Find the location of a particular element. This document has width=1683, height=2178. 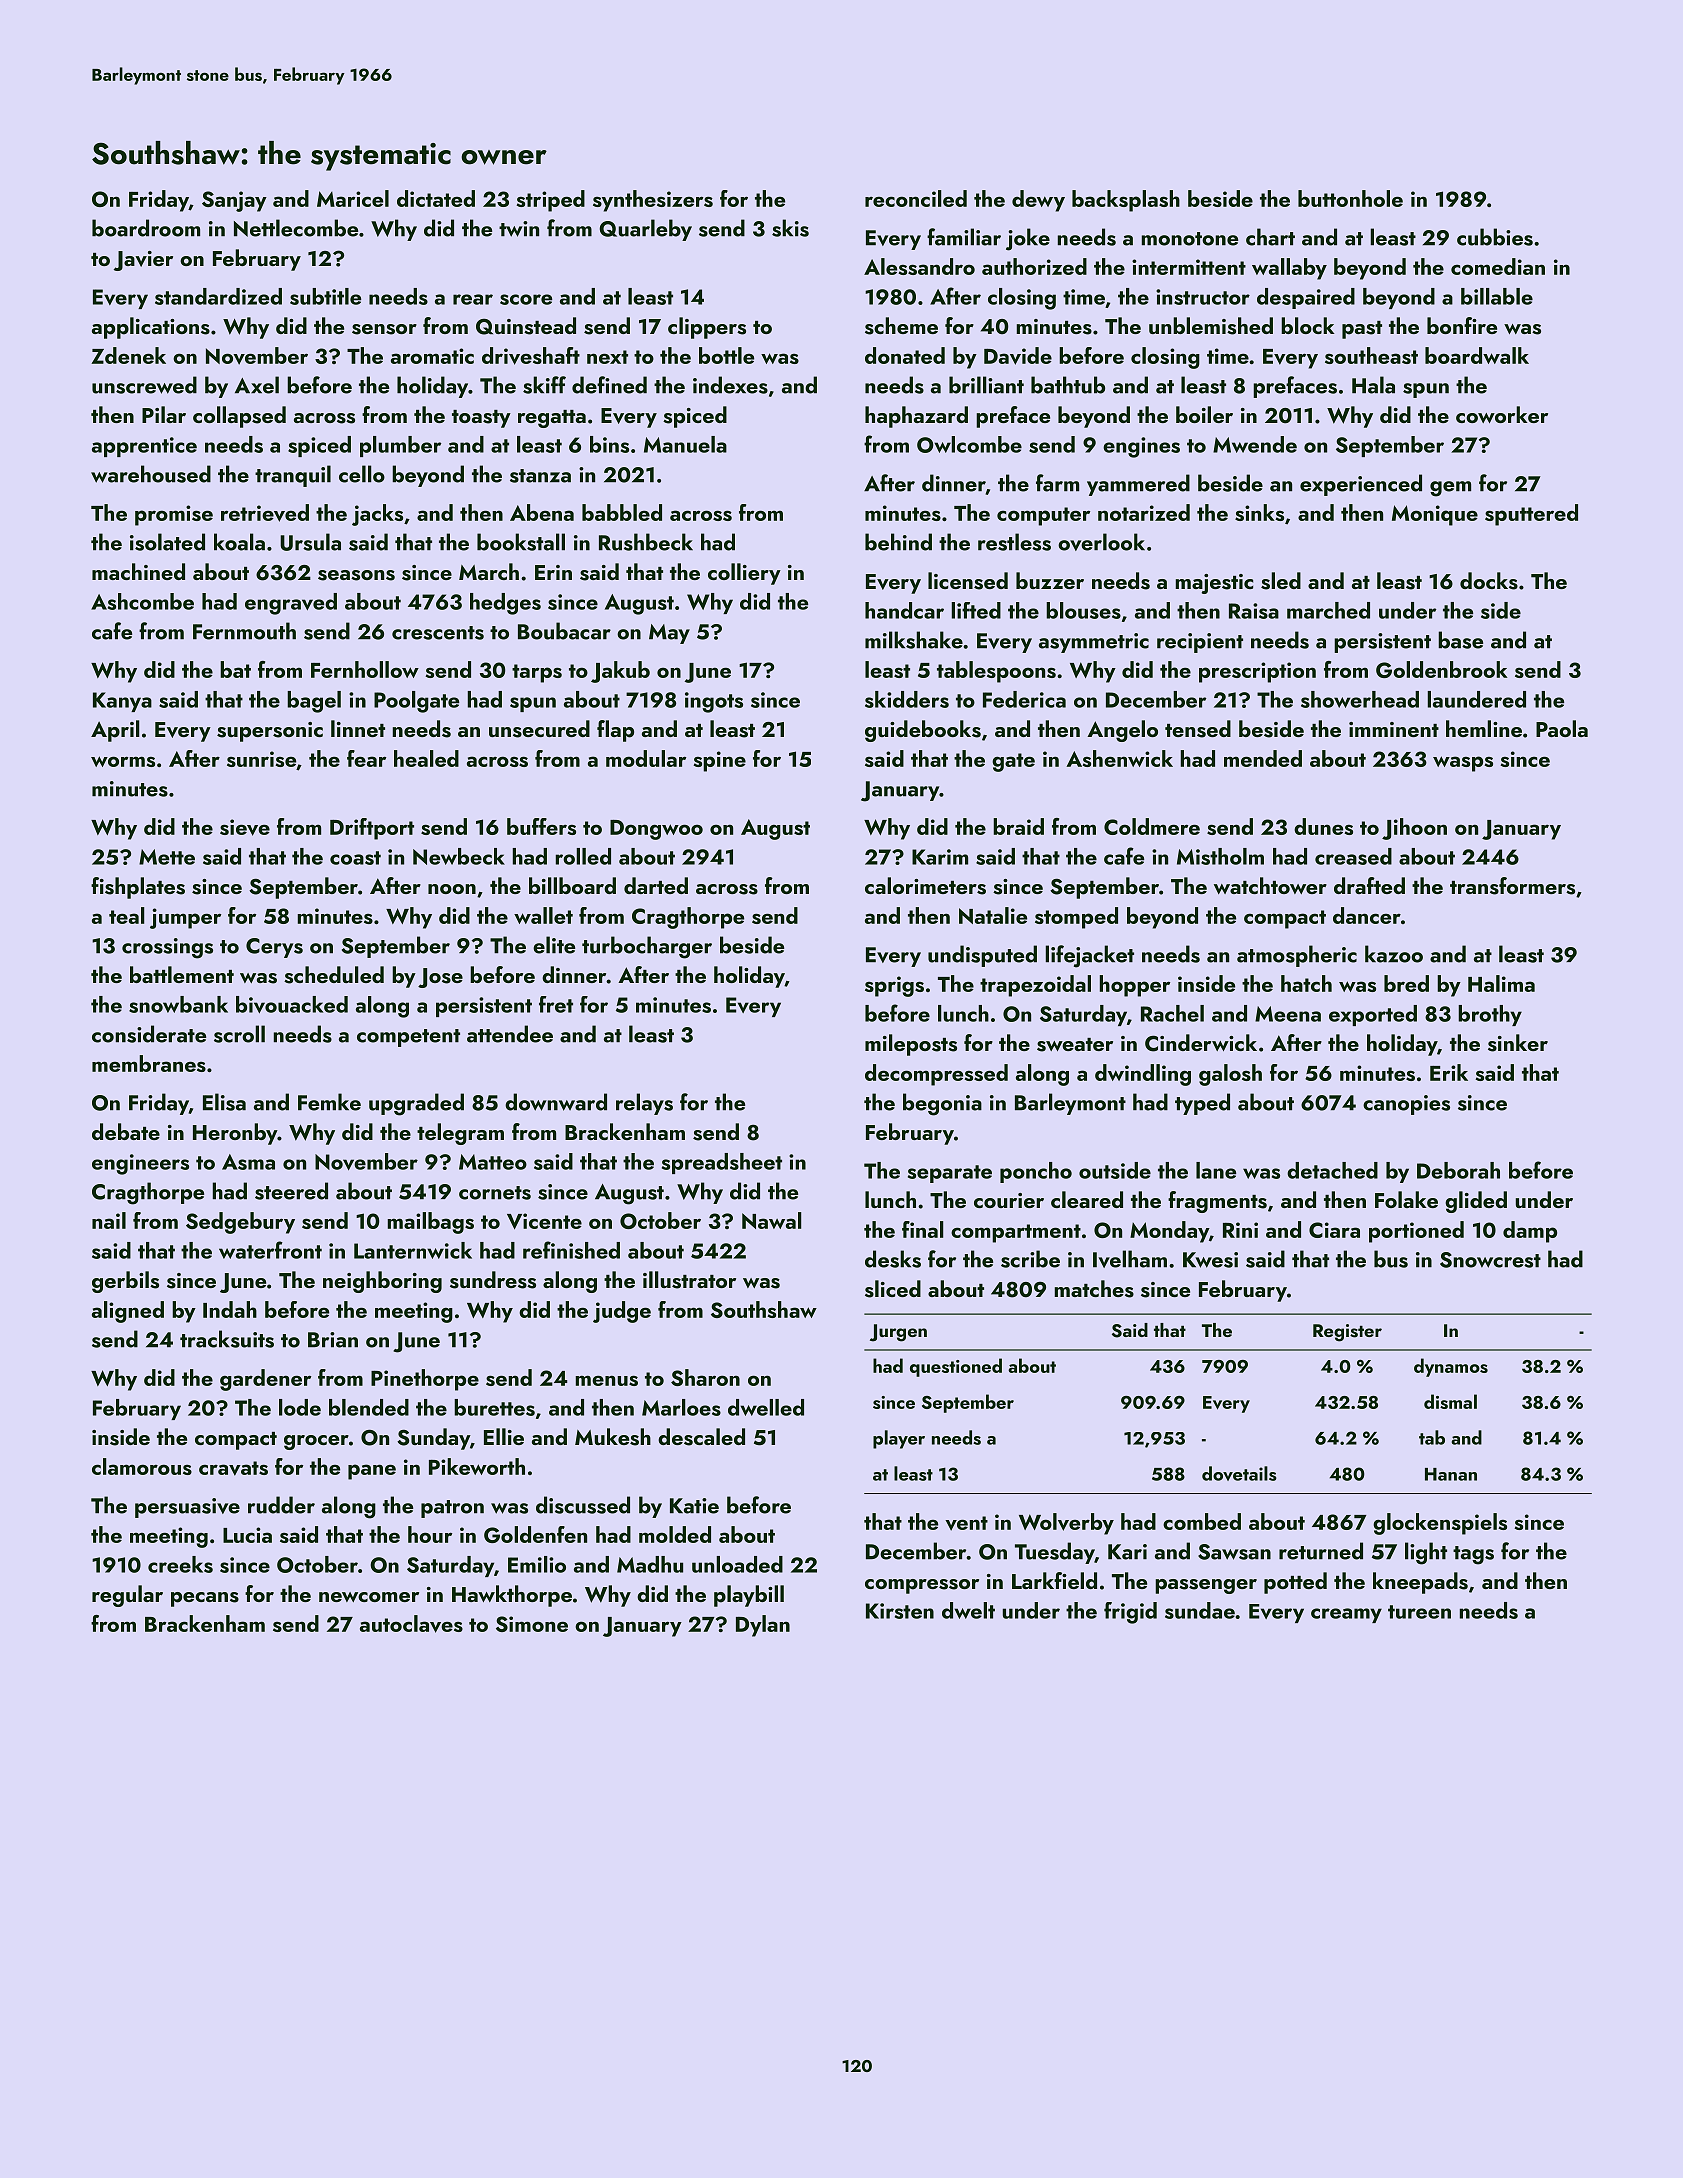

synthesizers is located at coordinates (653, 201).
